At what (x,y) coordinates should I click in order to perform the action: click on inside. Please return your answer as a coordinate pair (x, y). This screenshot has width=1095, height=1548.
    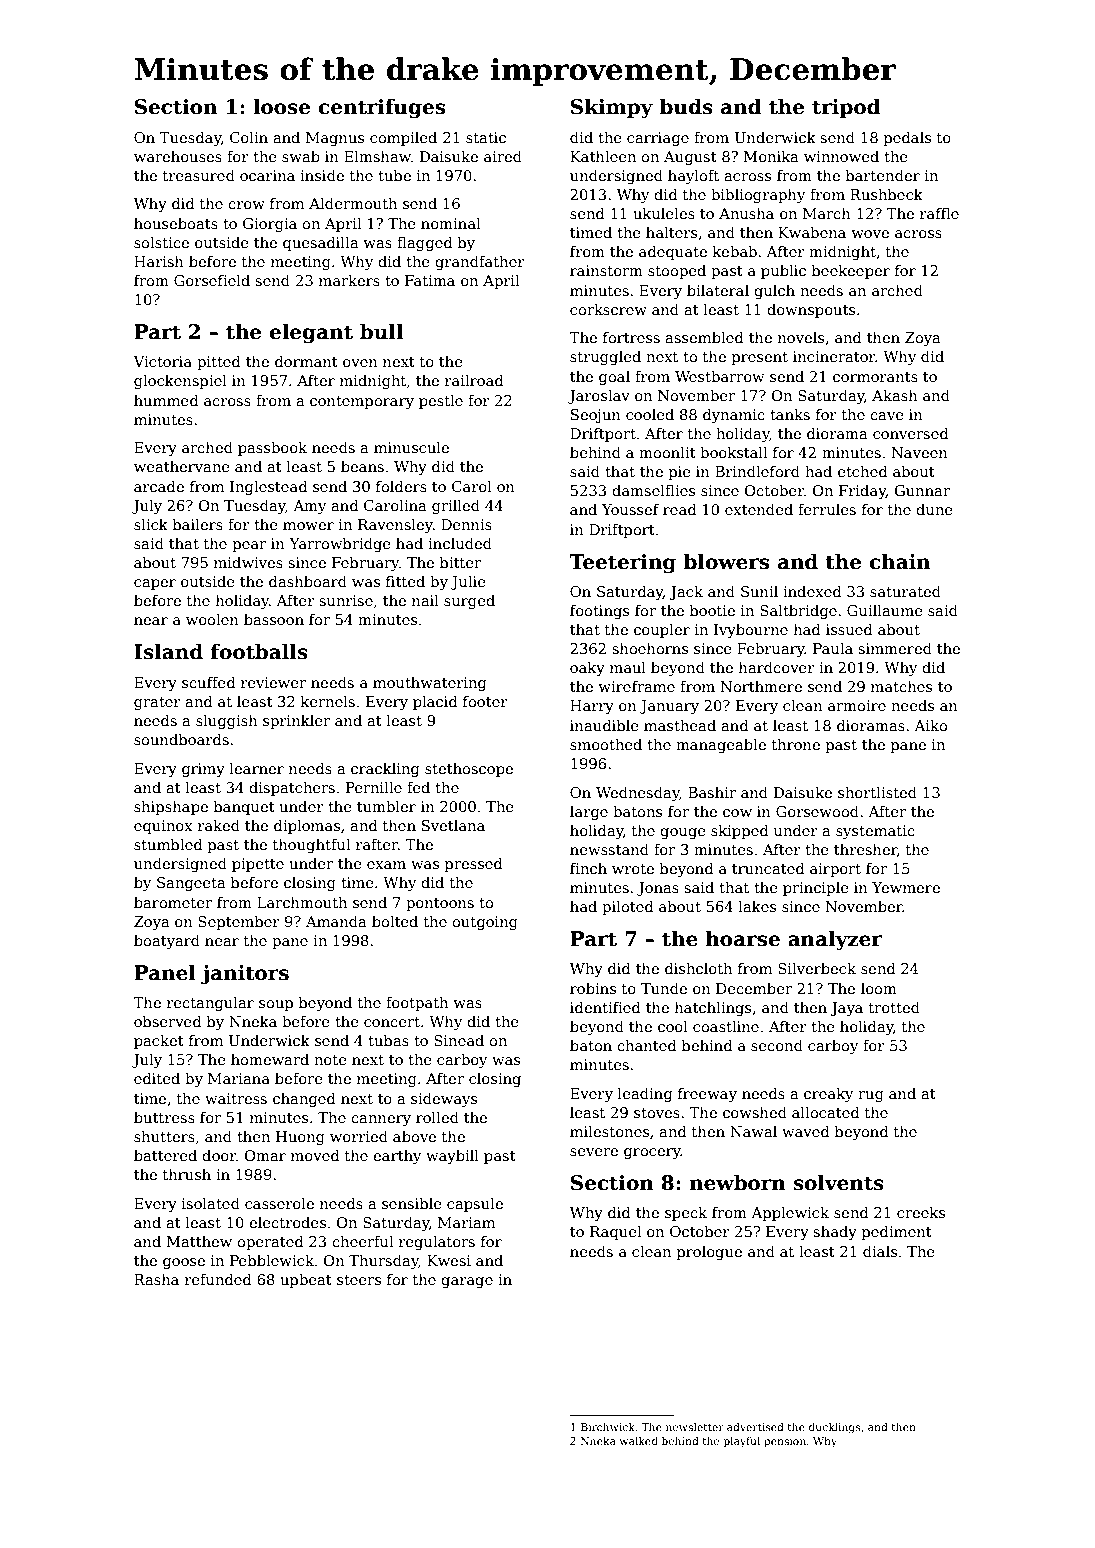
    Looking at the image, I should click on (322, 175).
